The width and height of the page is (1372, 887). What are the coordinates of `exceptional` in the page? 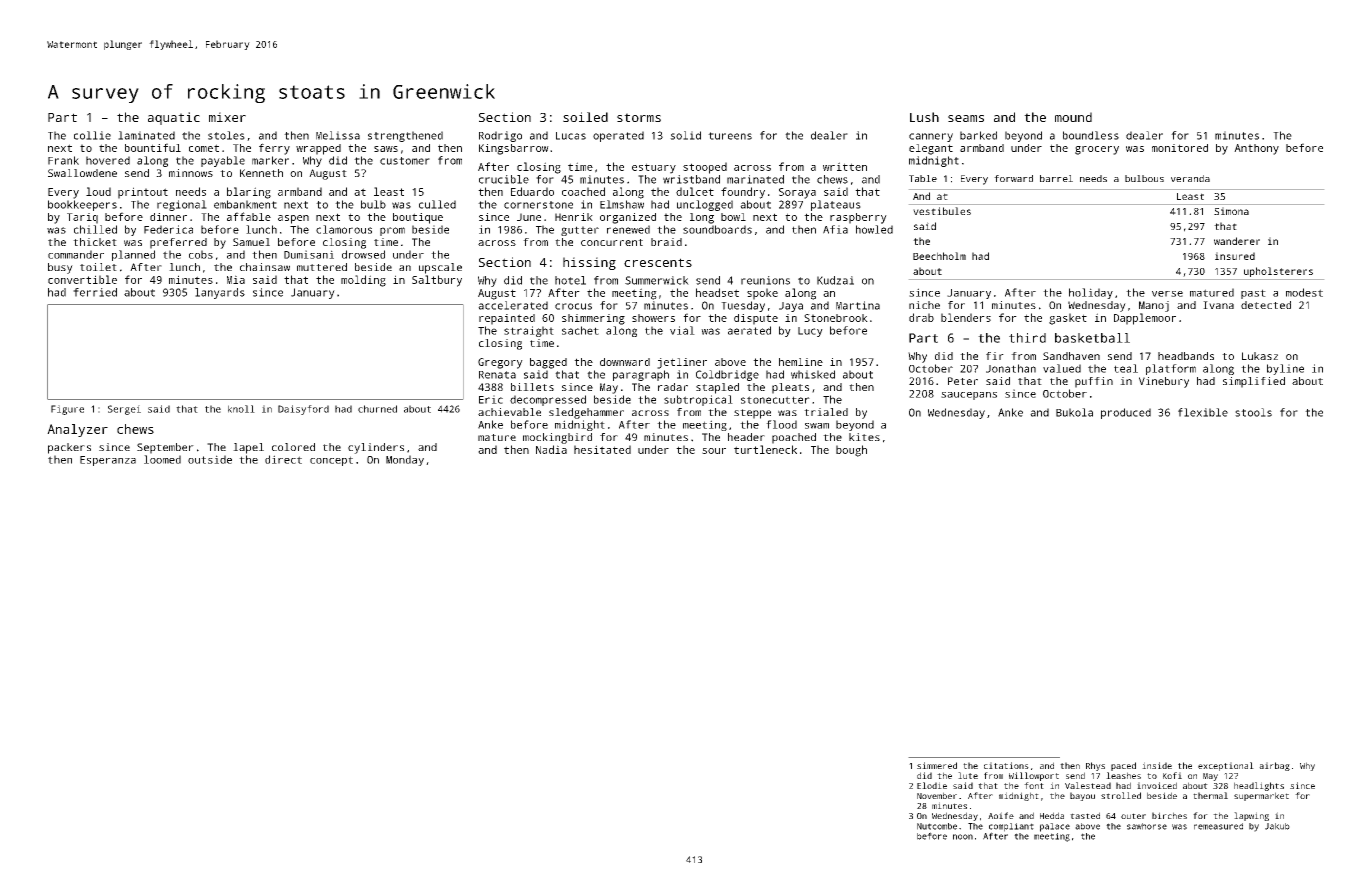 It's located at (1226, 766).
